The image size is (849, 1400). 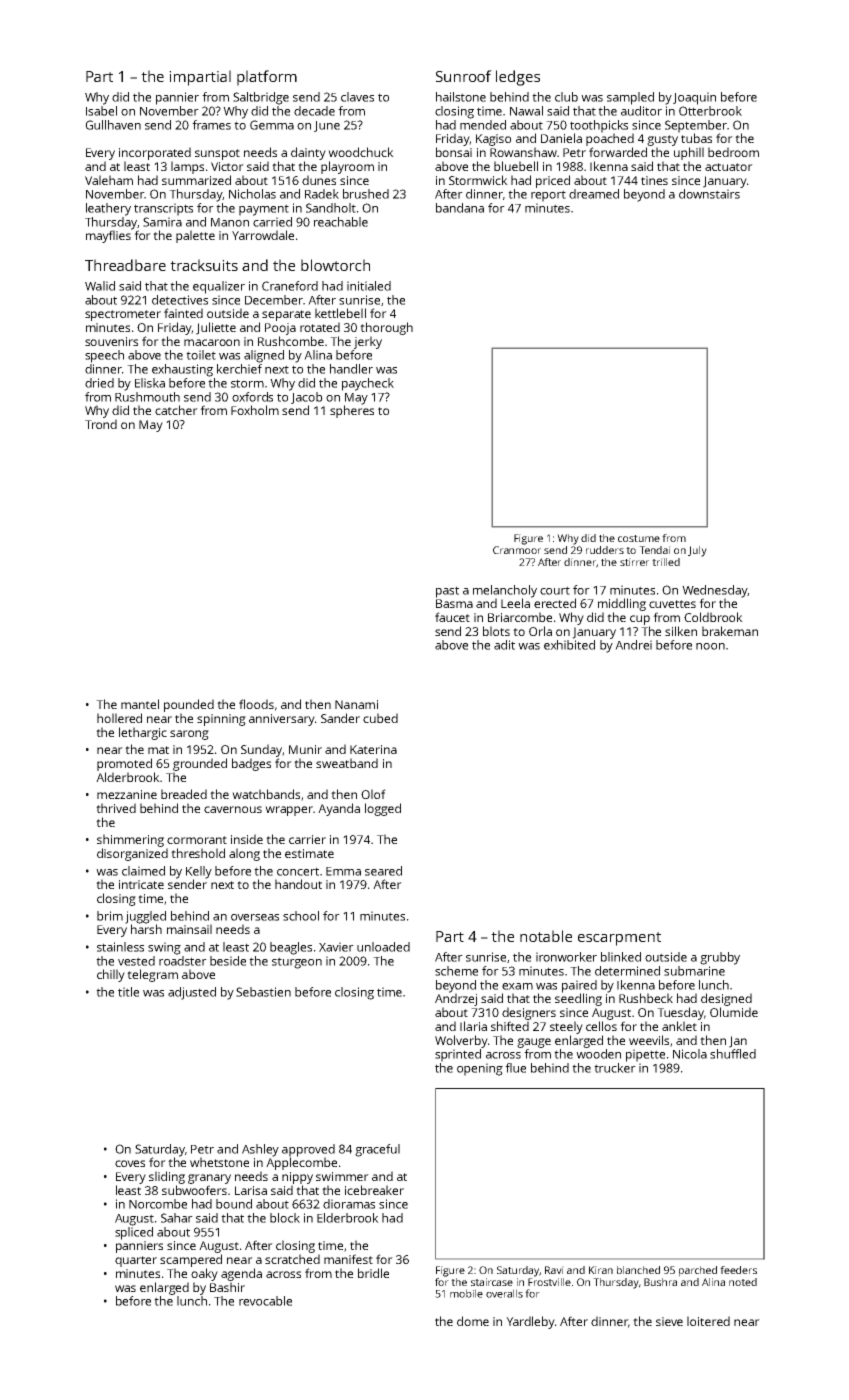 What do you see at coordinates (709, 194) in the screenshot?
I see `downstairs` at bounding box center [709, 194].
